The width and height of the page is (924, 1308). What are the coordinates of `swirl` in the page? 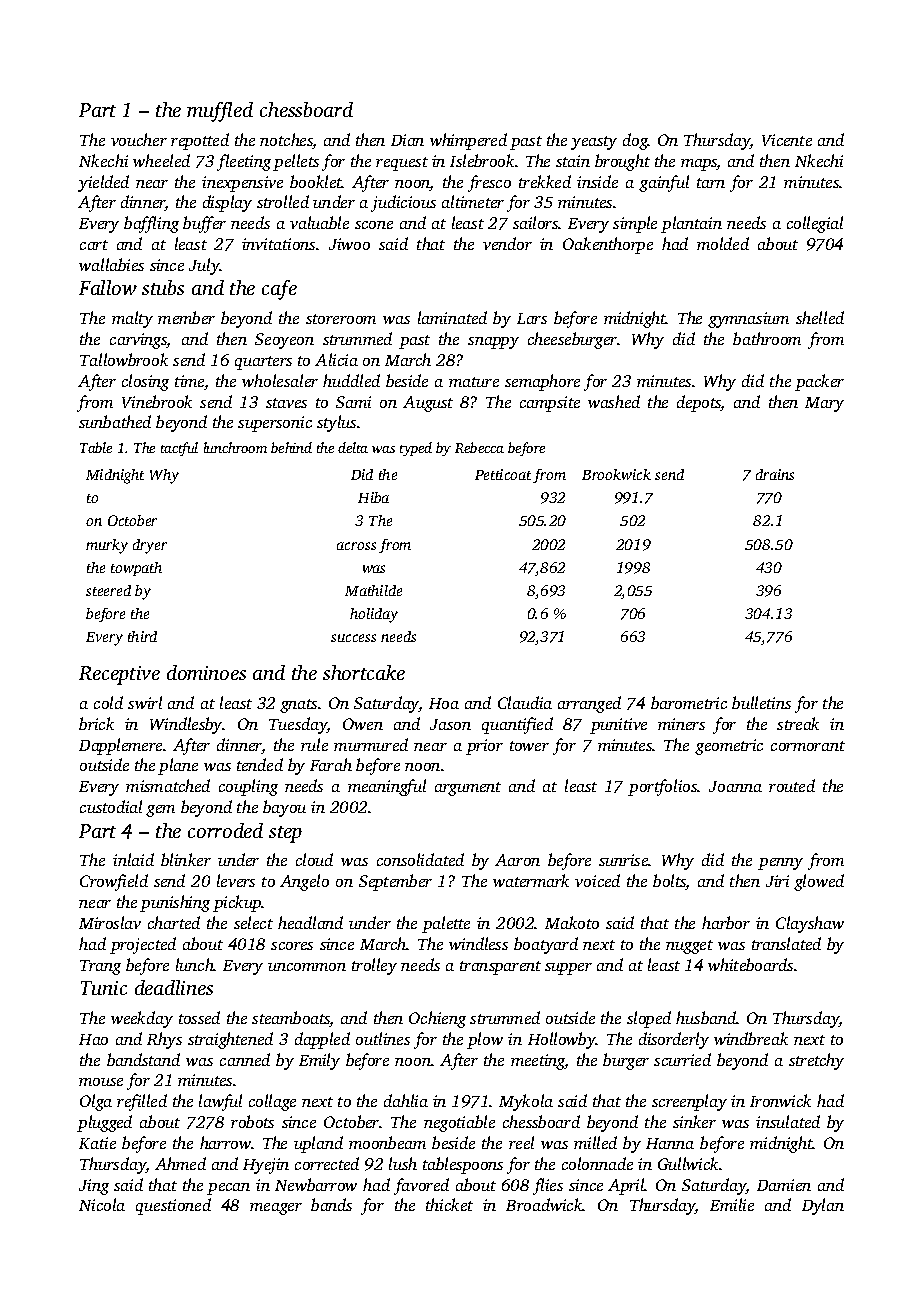 It's located at (145, 702).
